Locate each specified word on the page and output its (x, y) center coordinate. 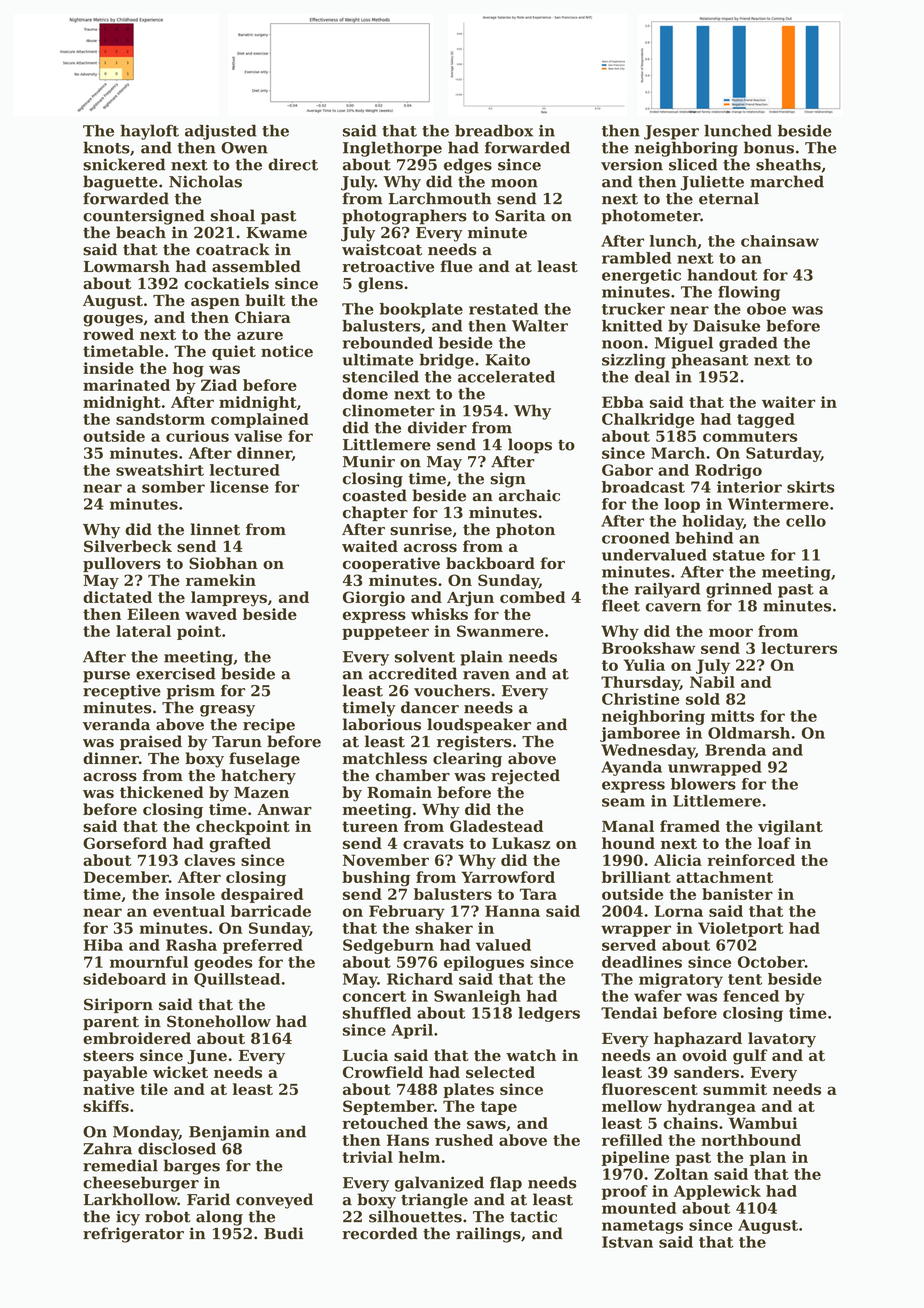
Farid (208, 1199)
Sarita (520, 215)
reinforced (751, 860)
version (632, 164)
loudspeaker (479, 726)
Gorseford (125, 843)
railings (488, 1235)
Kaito (507, 360)
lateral (143, 631)
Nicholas (205, 181)
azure (260, 335)
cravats (433, 843)
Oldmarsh (749, 733)
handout (722, 275)
